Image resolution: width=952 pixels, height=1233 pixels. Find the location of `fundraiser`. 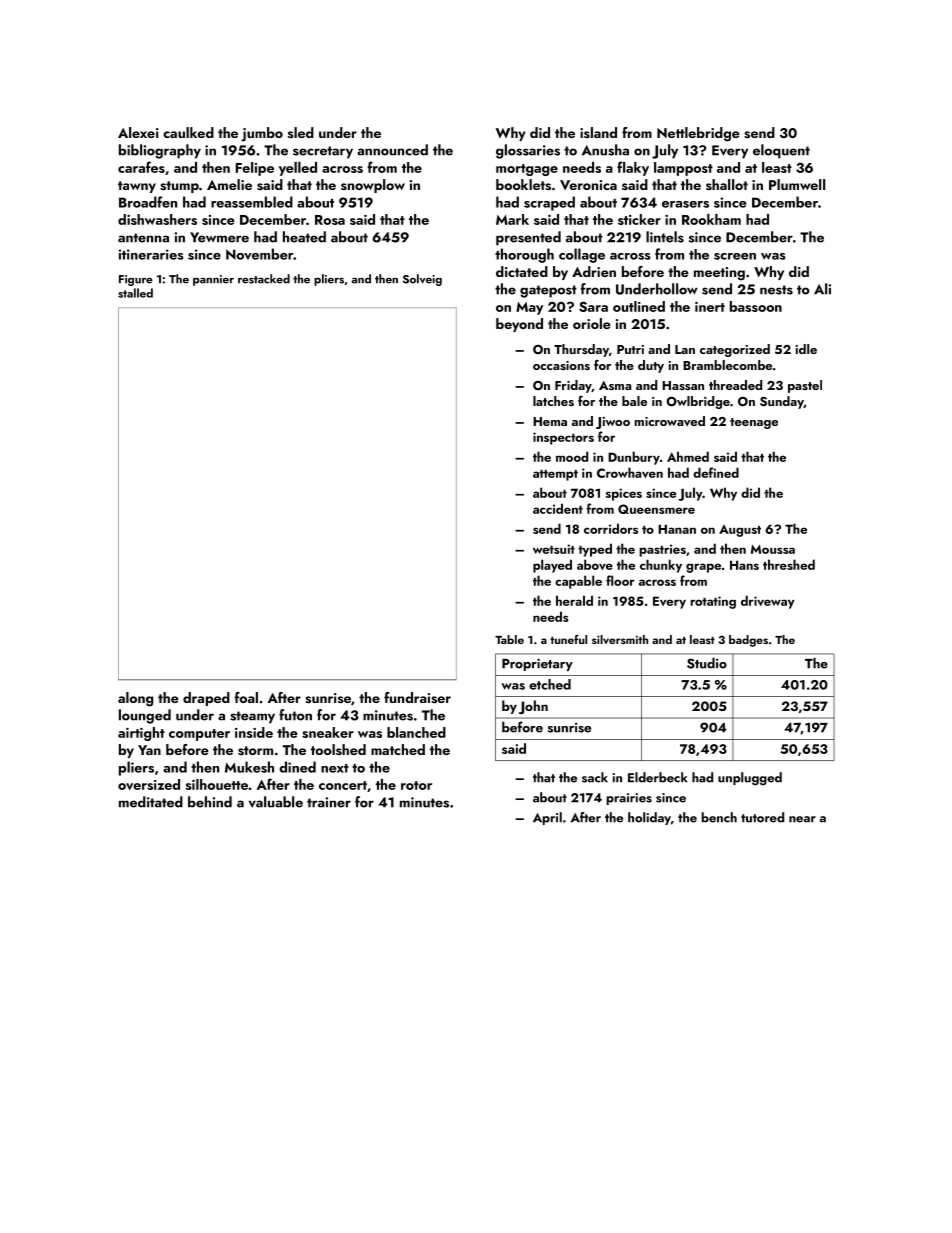

fundraiser is located at coordinates (417, 698).
